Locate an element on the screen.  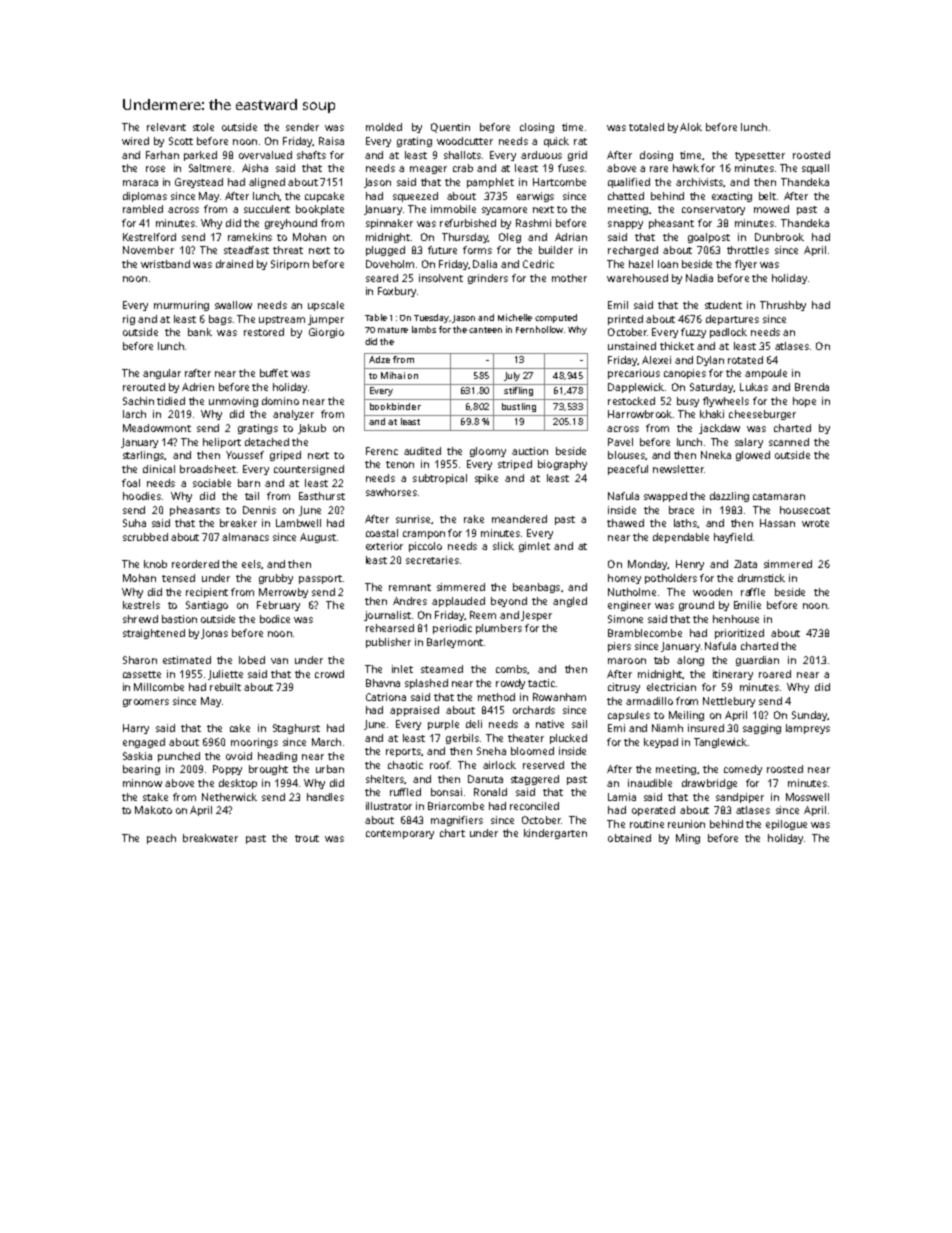
Quentin is located at coordinates (450, 128).
